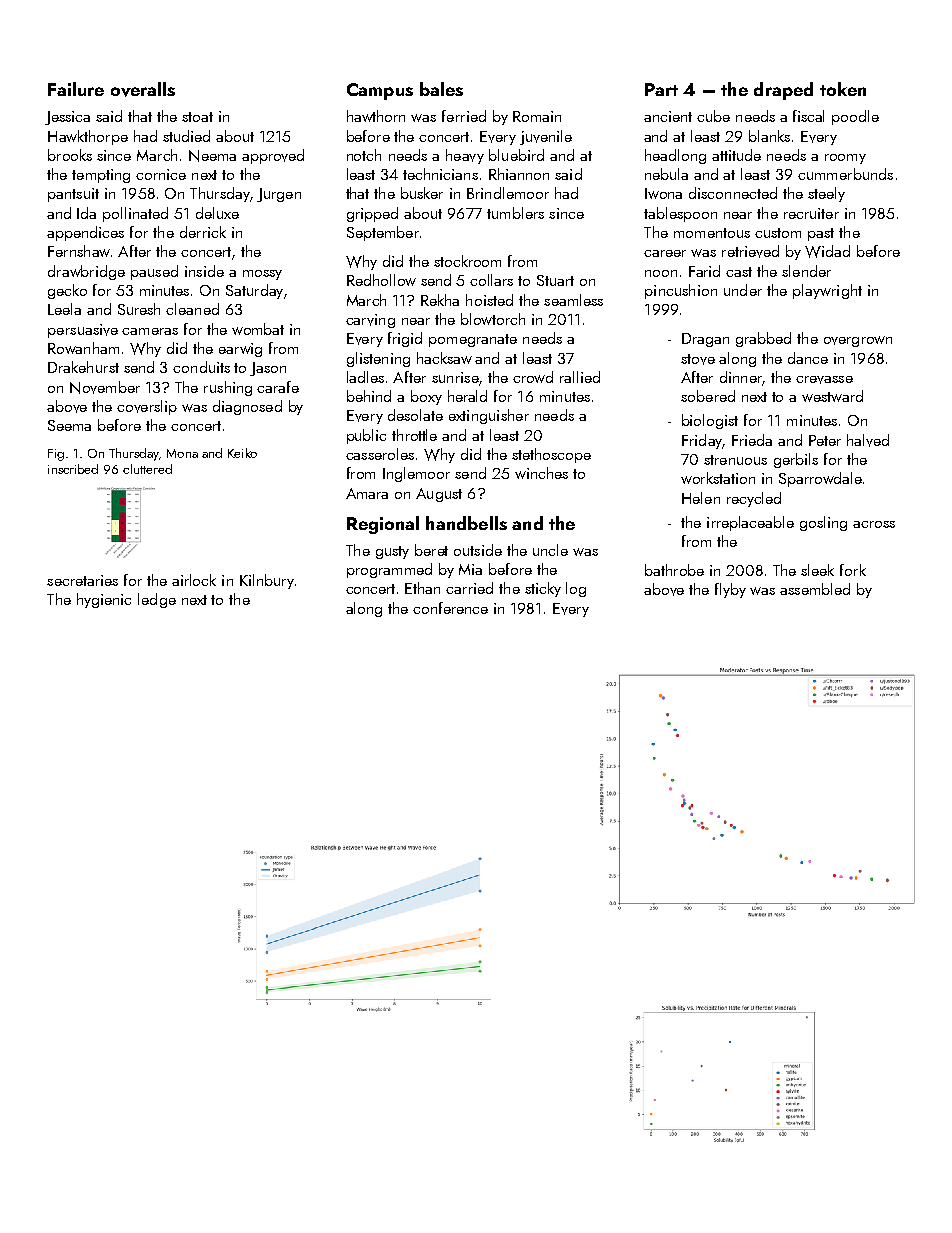 The height and width of the screenshot is (1233, 952). Describe the element at coordinates (197, 117) in the screenshot. I see `stoat` at that location.
